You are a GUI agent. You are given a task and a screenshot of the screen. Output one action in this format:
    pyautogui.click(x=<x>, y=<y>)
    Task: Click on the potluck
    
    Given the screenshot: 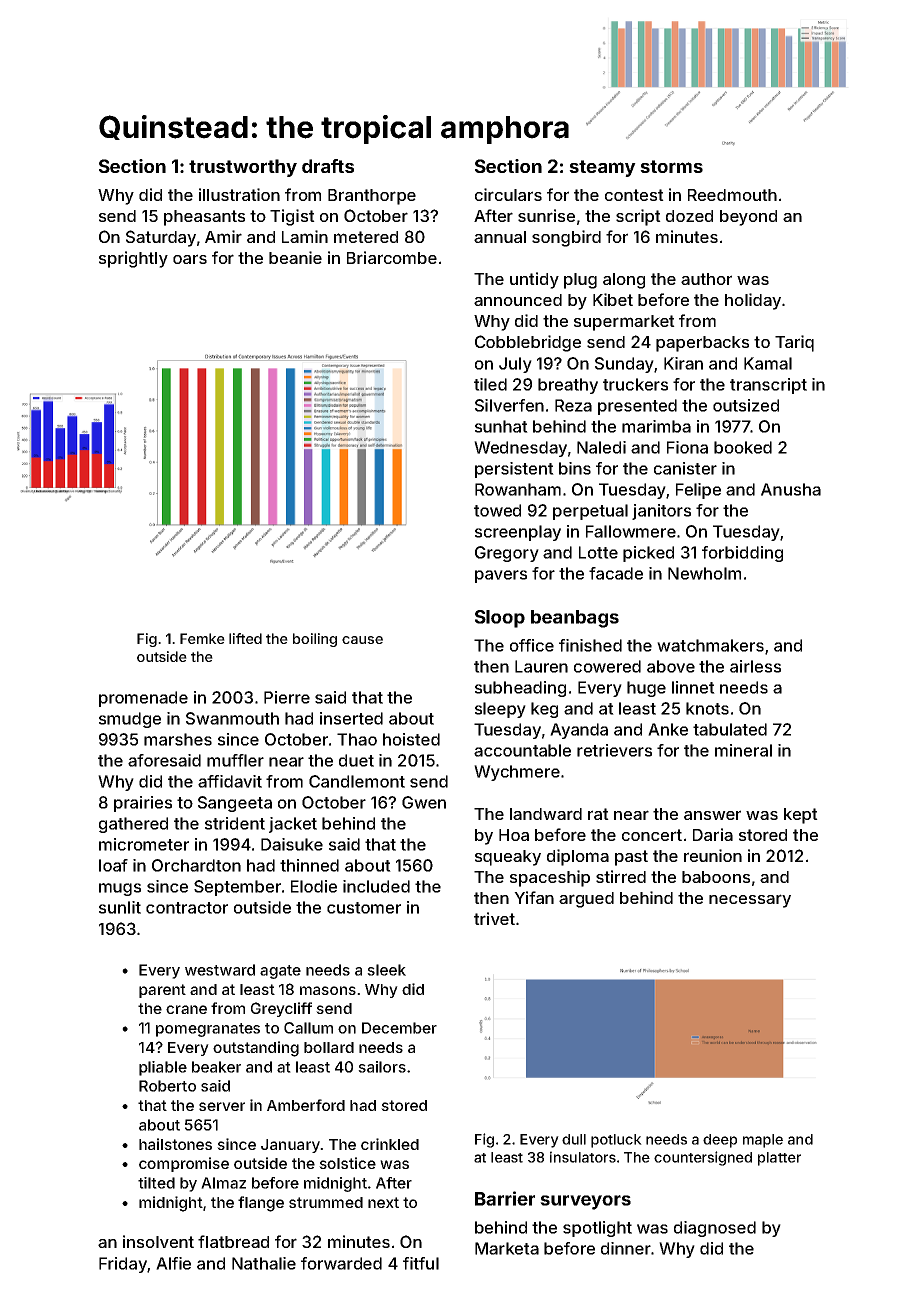 What is the action you would take?
    pyautogui.click(x=616, y=1141)
